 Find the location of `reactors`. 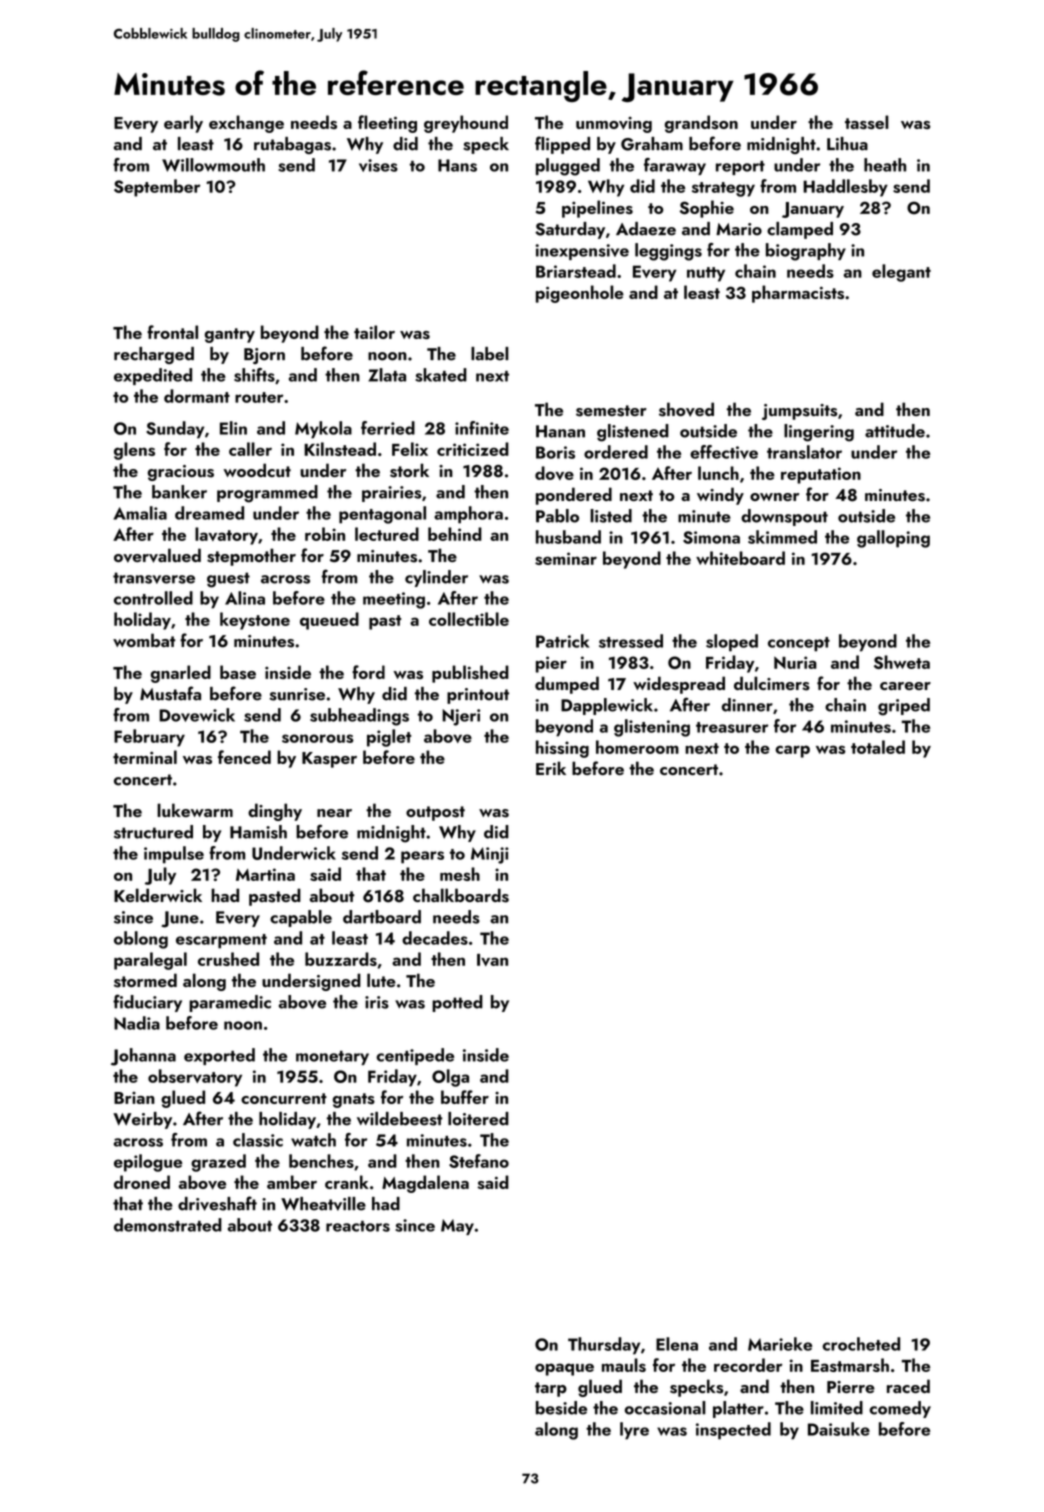

reactors is located at coordinates (358, 1226).
